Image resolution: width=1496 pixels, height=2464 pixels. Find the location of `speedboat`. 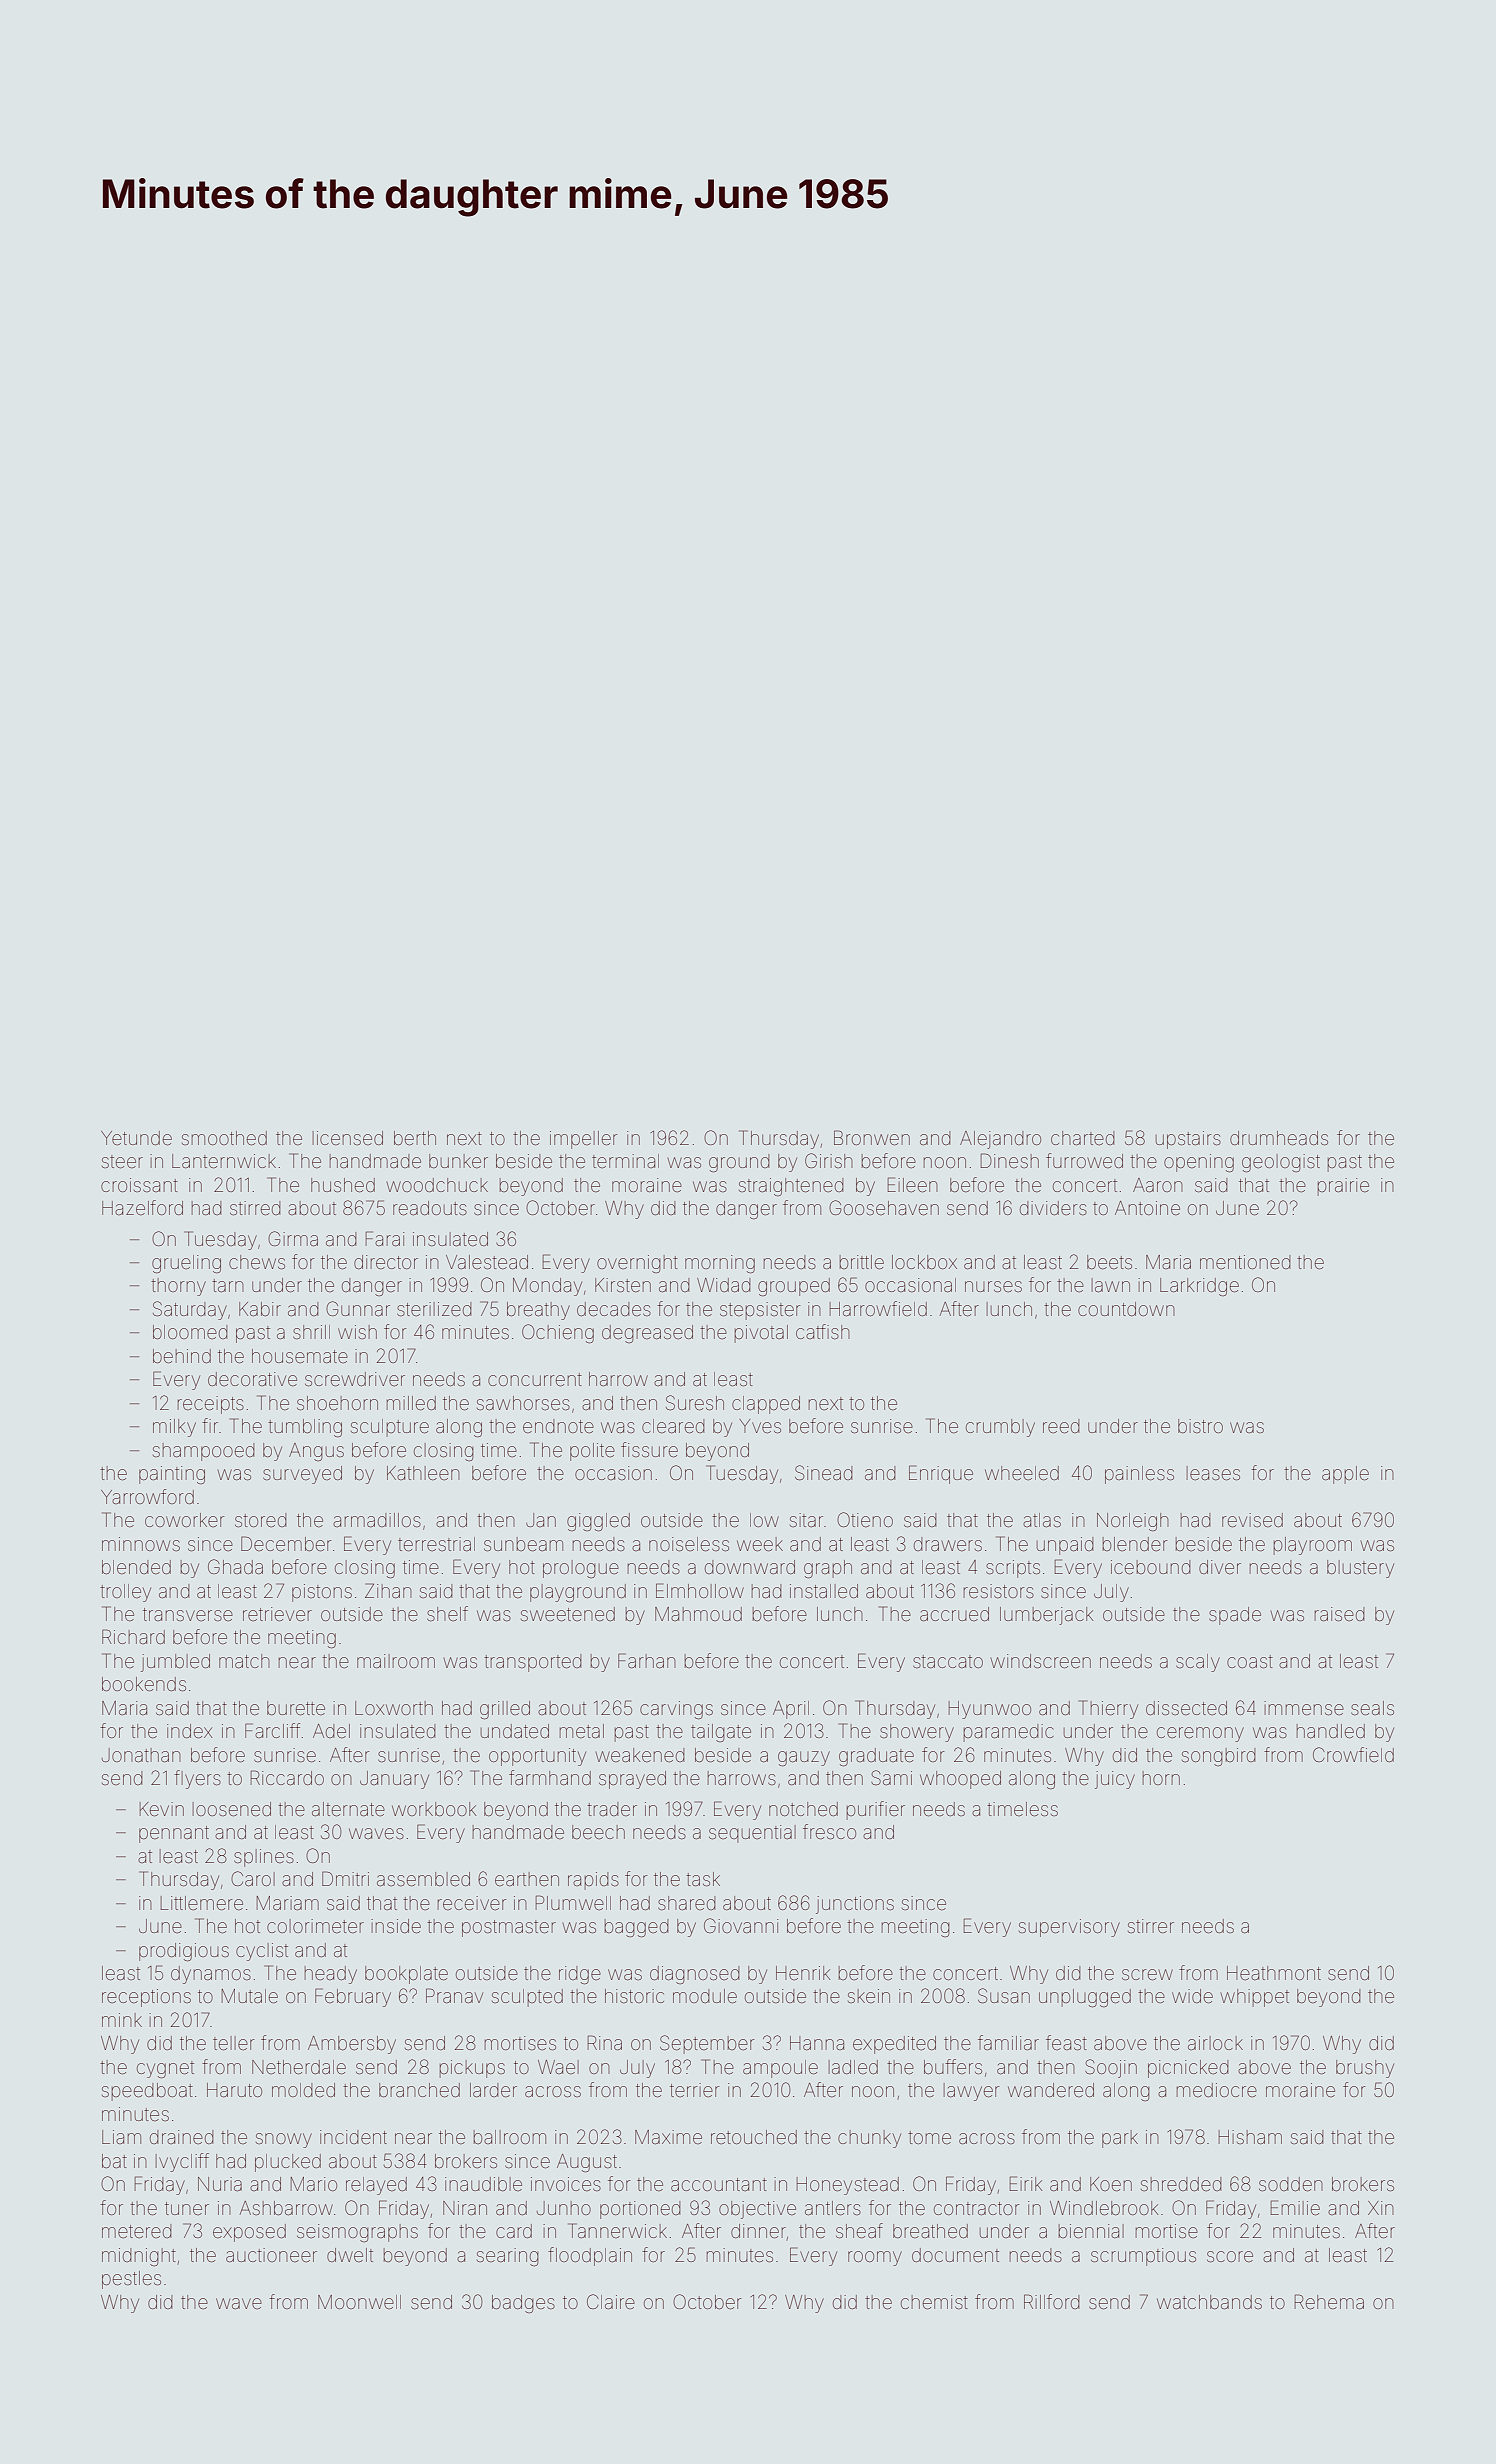

speedboat is located at coordinates (147, 2092).
